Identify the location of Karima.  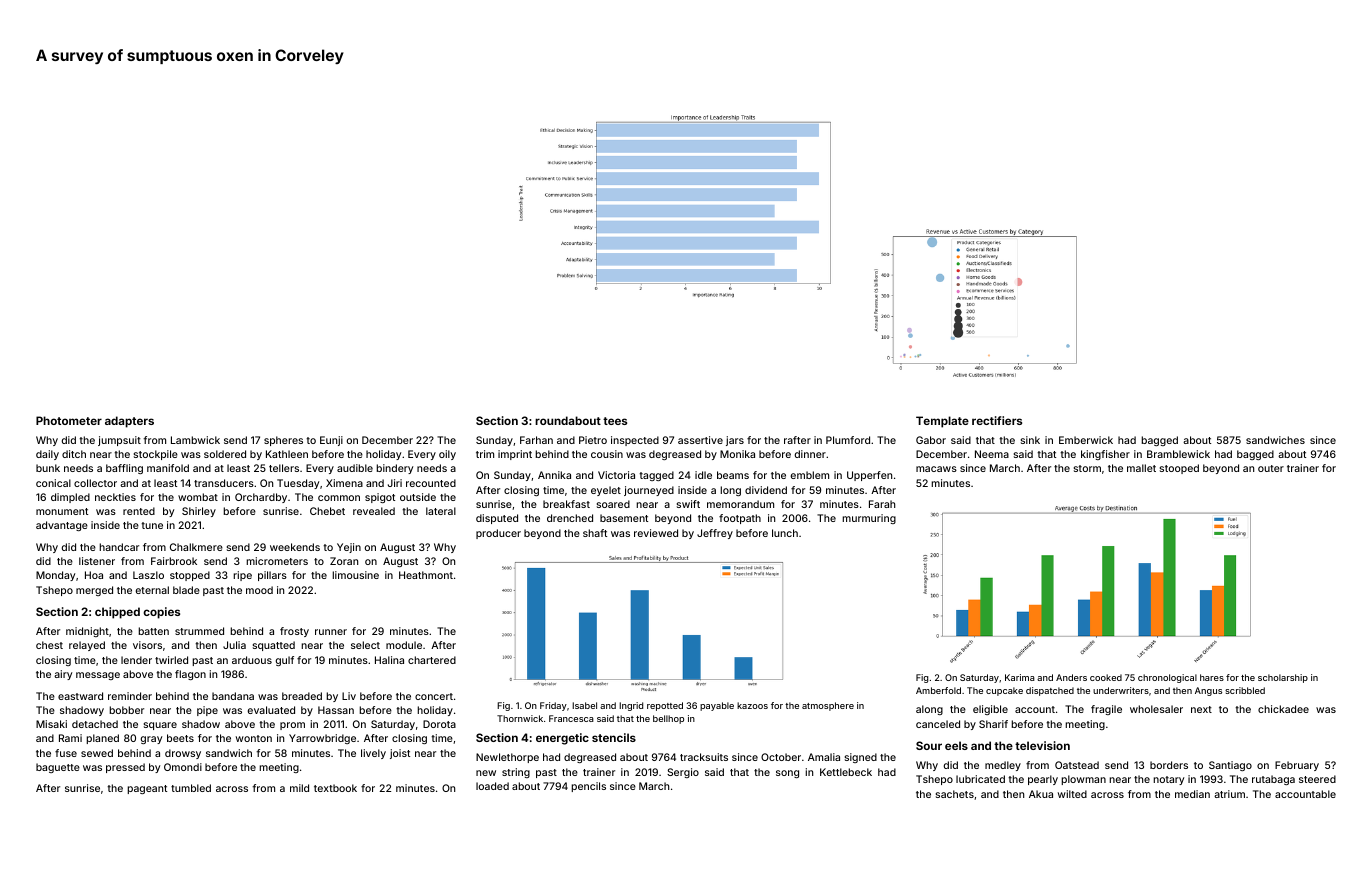
(1020, 677).
